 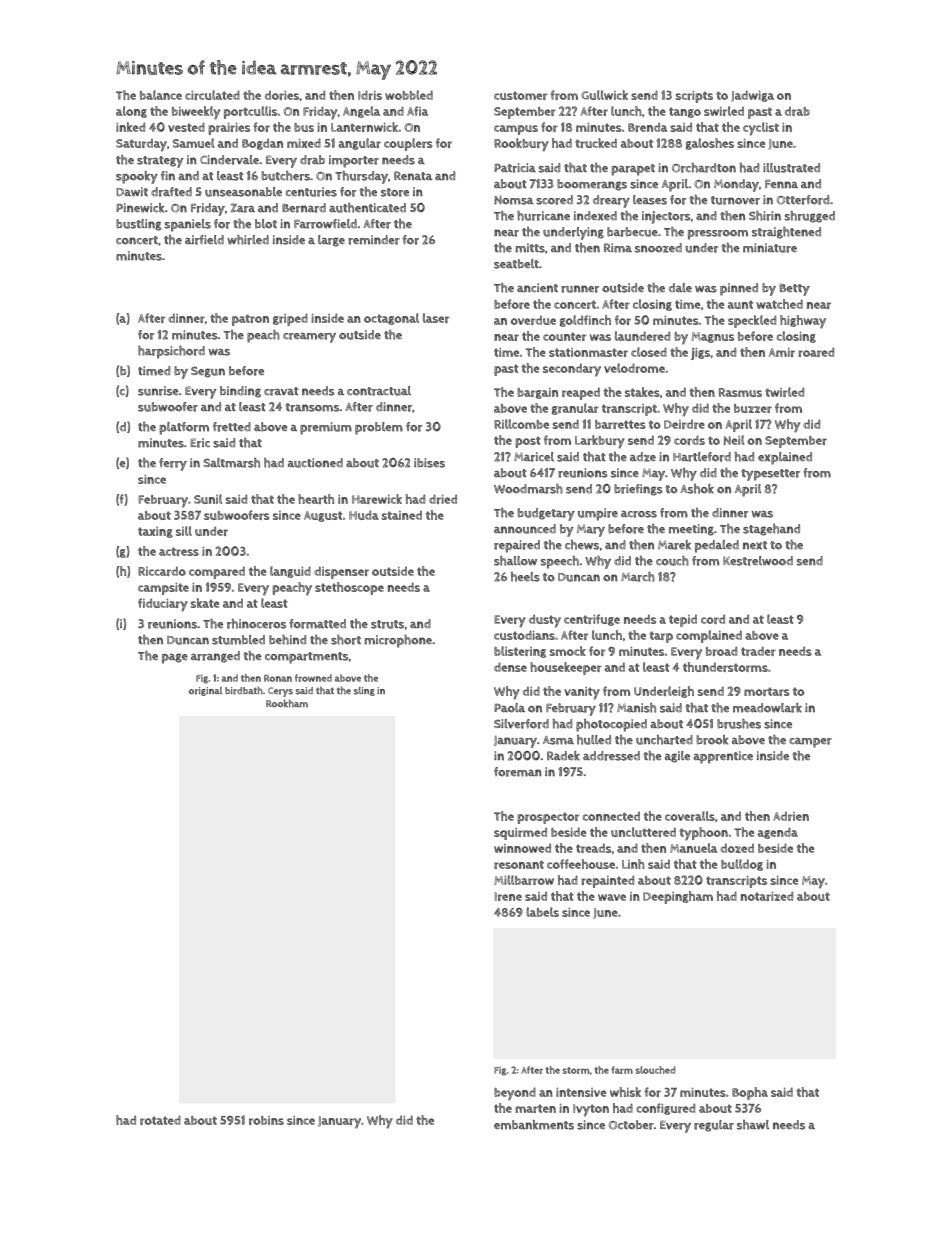 What do you see at coordinates (509, 708) in the document?
I see `Paola` at bounding box center [509, 708].
